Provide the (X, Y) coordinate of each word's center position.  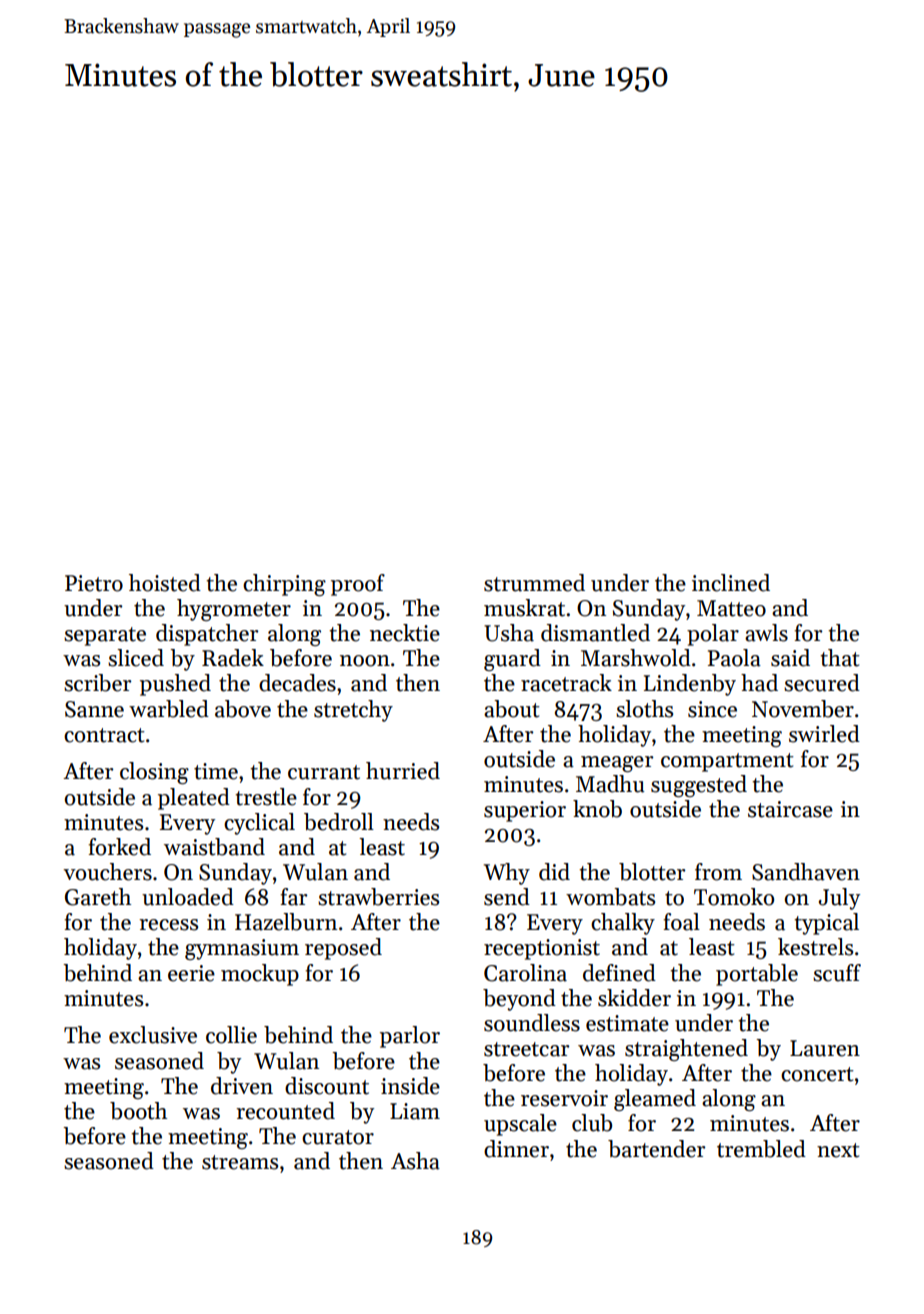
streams (240, 1162)
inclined (731, 583)
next (838, 1150)
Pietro (94, 583)
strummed (534, 583)
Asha (415, 1161)
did (554, 872)
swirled (824, 734)
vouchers (107, 872)
